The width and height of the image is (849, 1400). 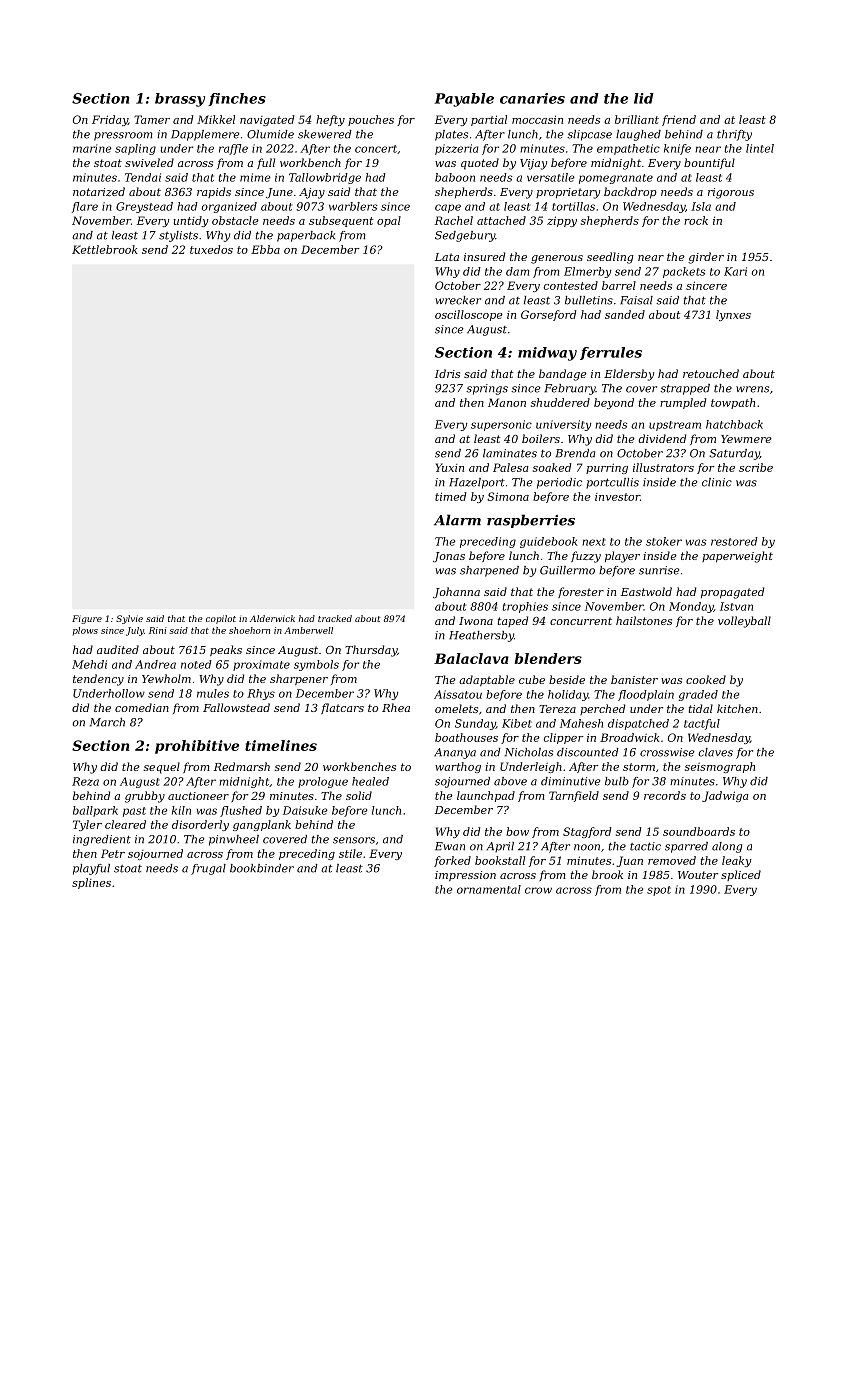 I want to click on Jadwiga, so click(x=725, y=796).
